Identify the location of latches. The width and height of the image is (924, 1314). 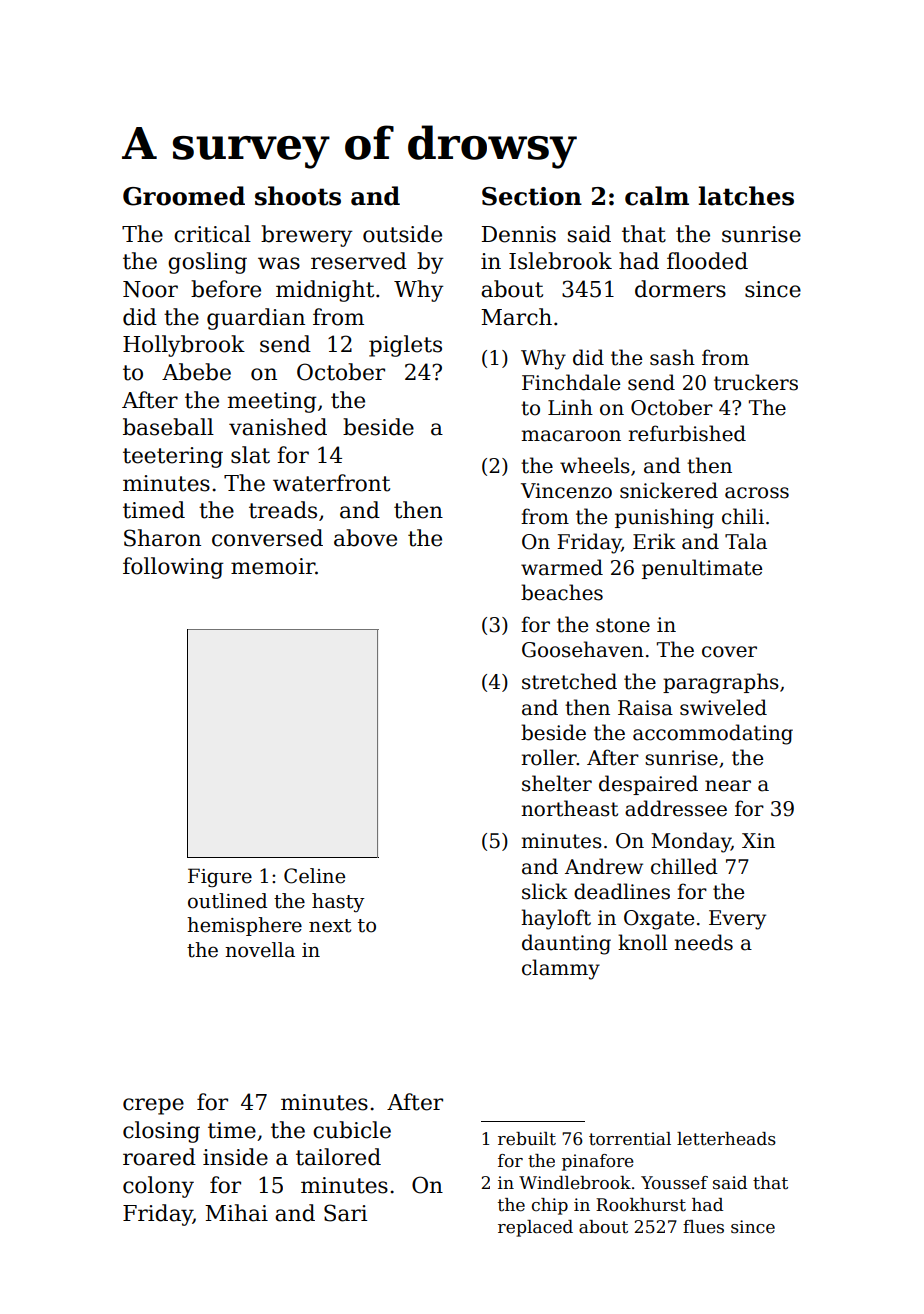
(746, 196).
